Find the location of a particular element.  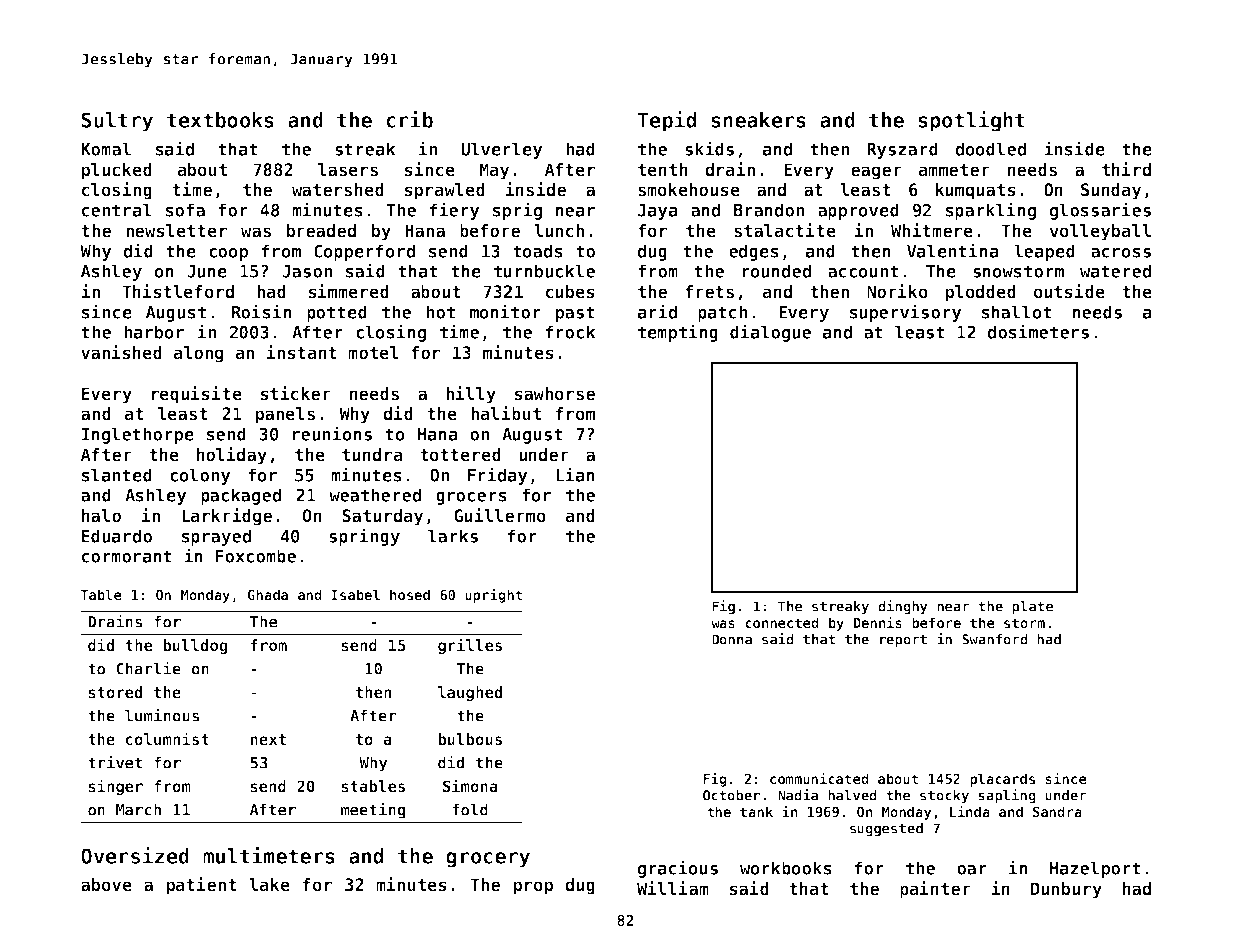

Lian is located at coordinates (575, 474).
